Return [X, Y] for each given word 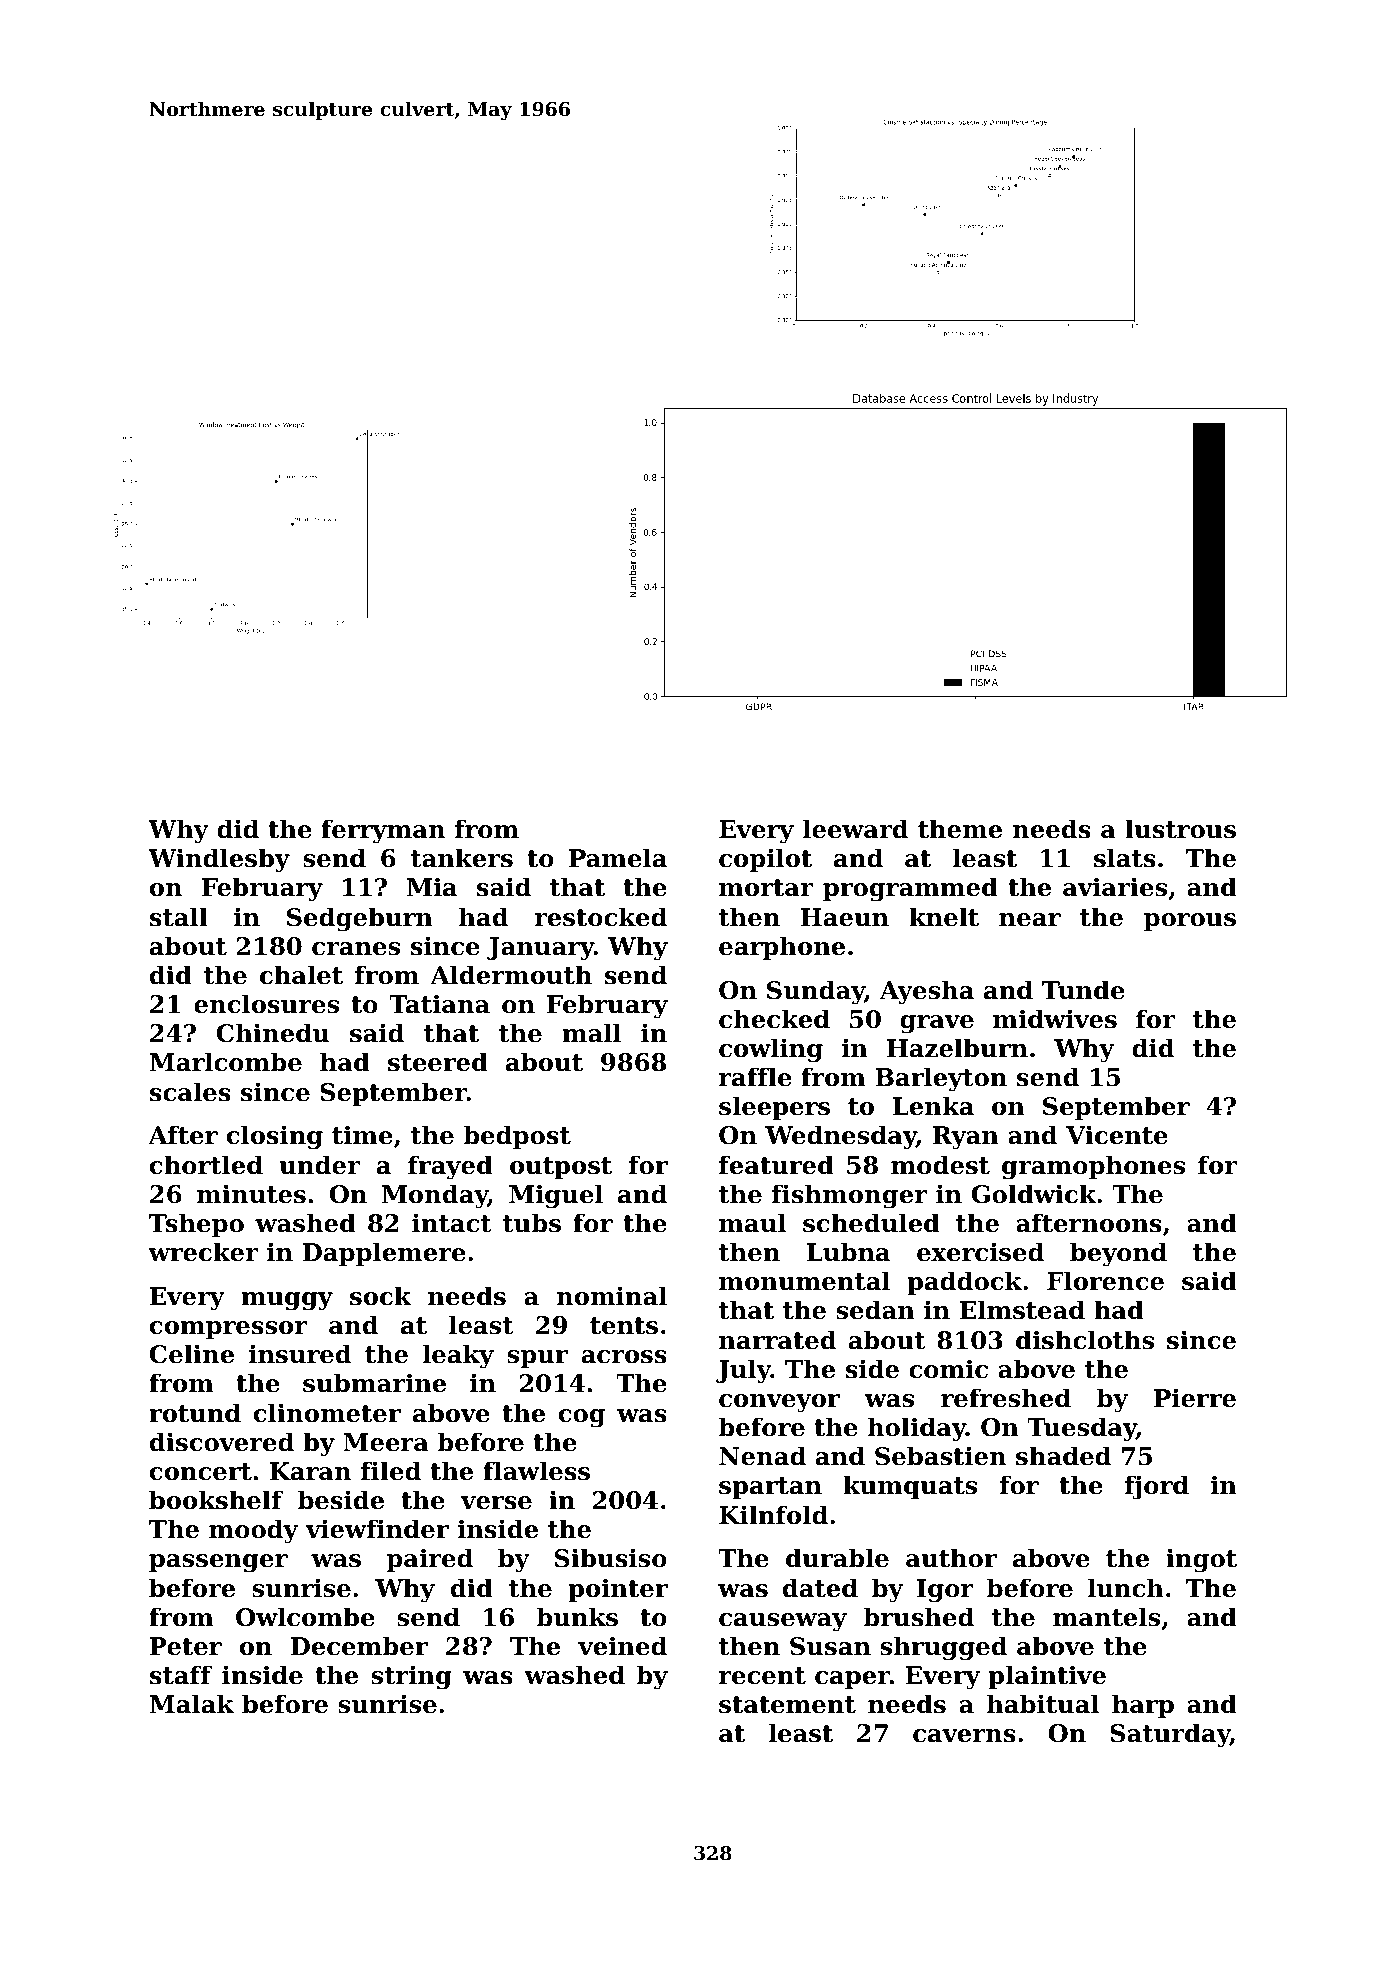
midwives [1055, 1019]
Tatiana [439, 1004]
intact [452, 1223]
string [411, 1677]
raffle [755, 1077]
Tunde [1083, 990]
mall [591, 1033]
